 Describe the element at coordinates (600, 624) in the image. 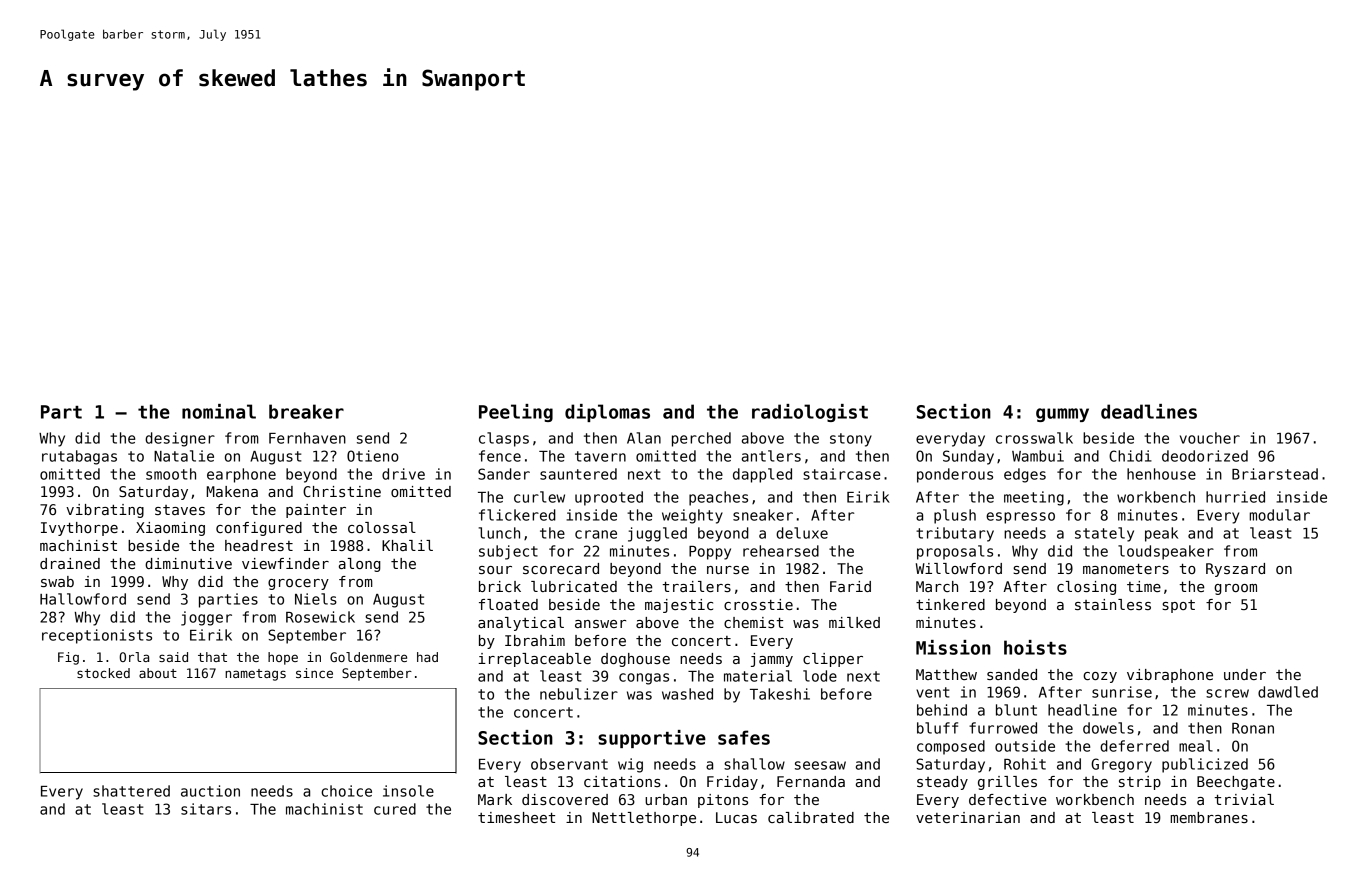

I see `answer` at that location.
